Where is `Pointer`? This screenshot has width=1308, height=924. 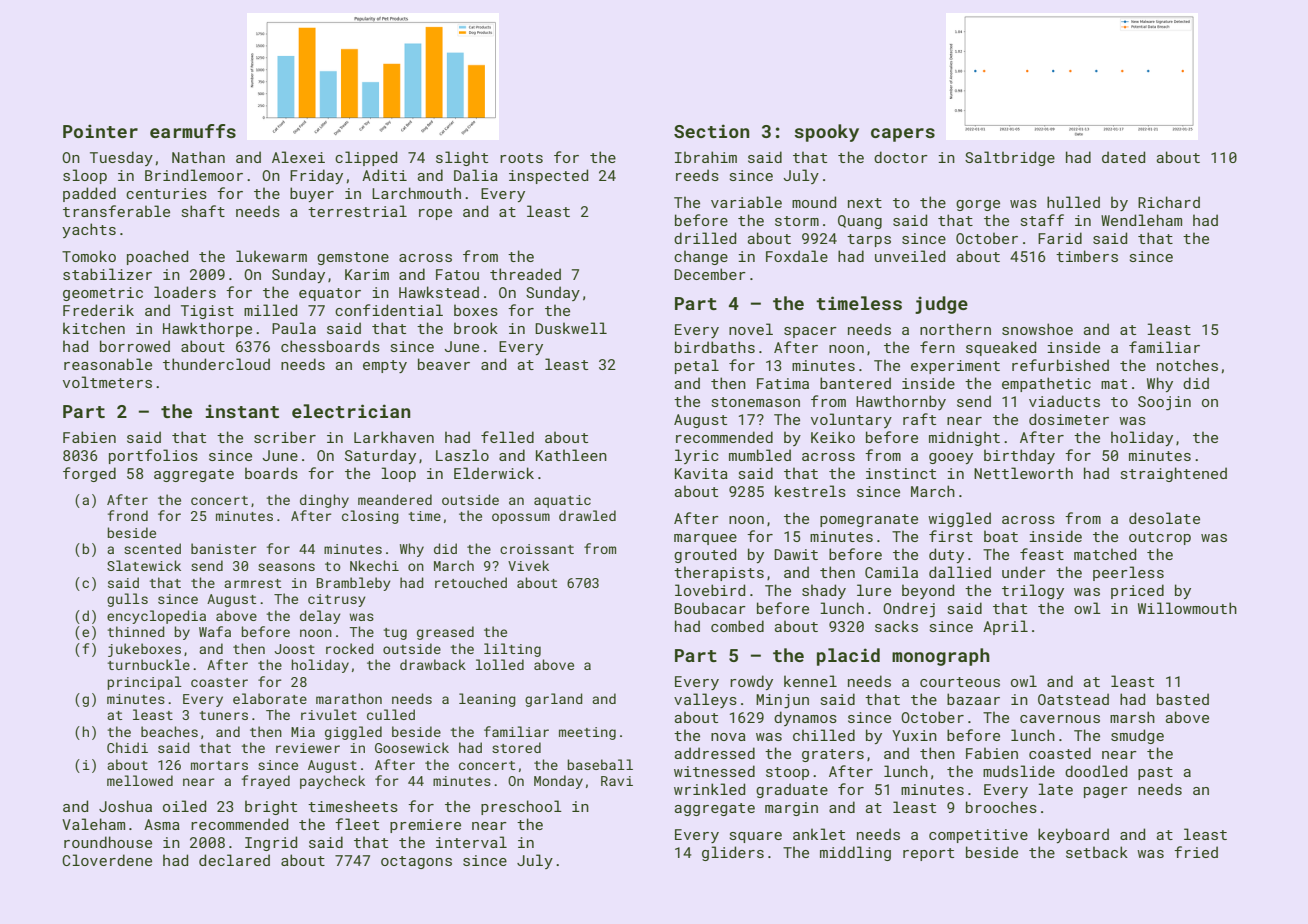
Pointer is located at coordinates (100, 131).
